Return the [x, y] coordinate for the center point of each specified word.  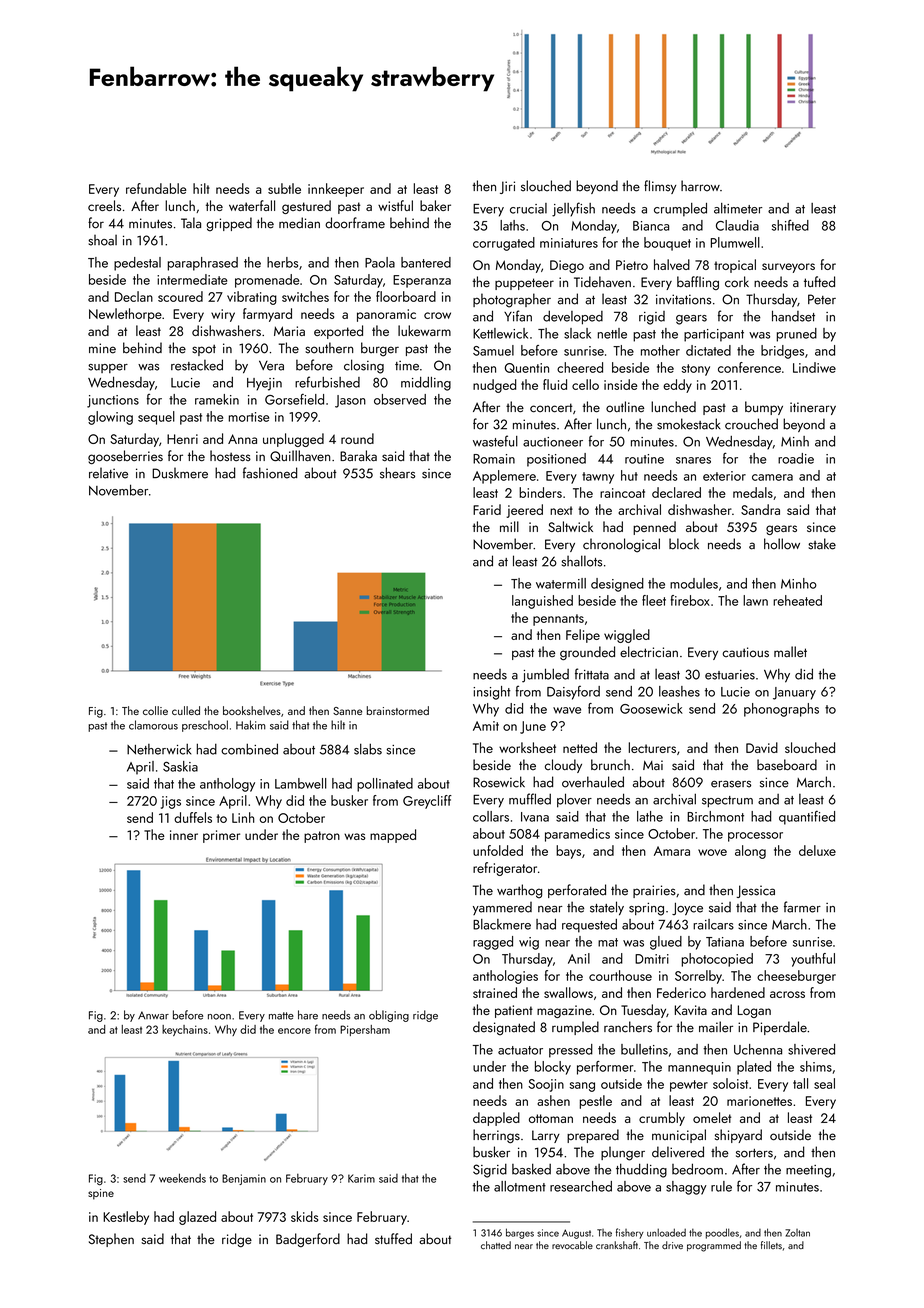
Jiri [507, 187]
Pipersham [365, 1030]
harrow [700, 186]
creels [104, 205]
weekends [182, 1178]
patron [322, 837]
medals [753, 492]
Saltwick [570, 526]
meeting [808, 1171]
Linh [243, 817]
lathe [650, 816]
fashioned [270, 473]
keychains [185, 1030]
